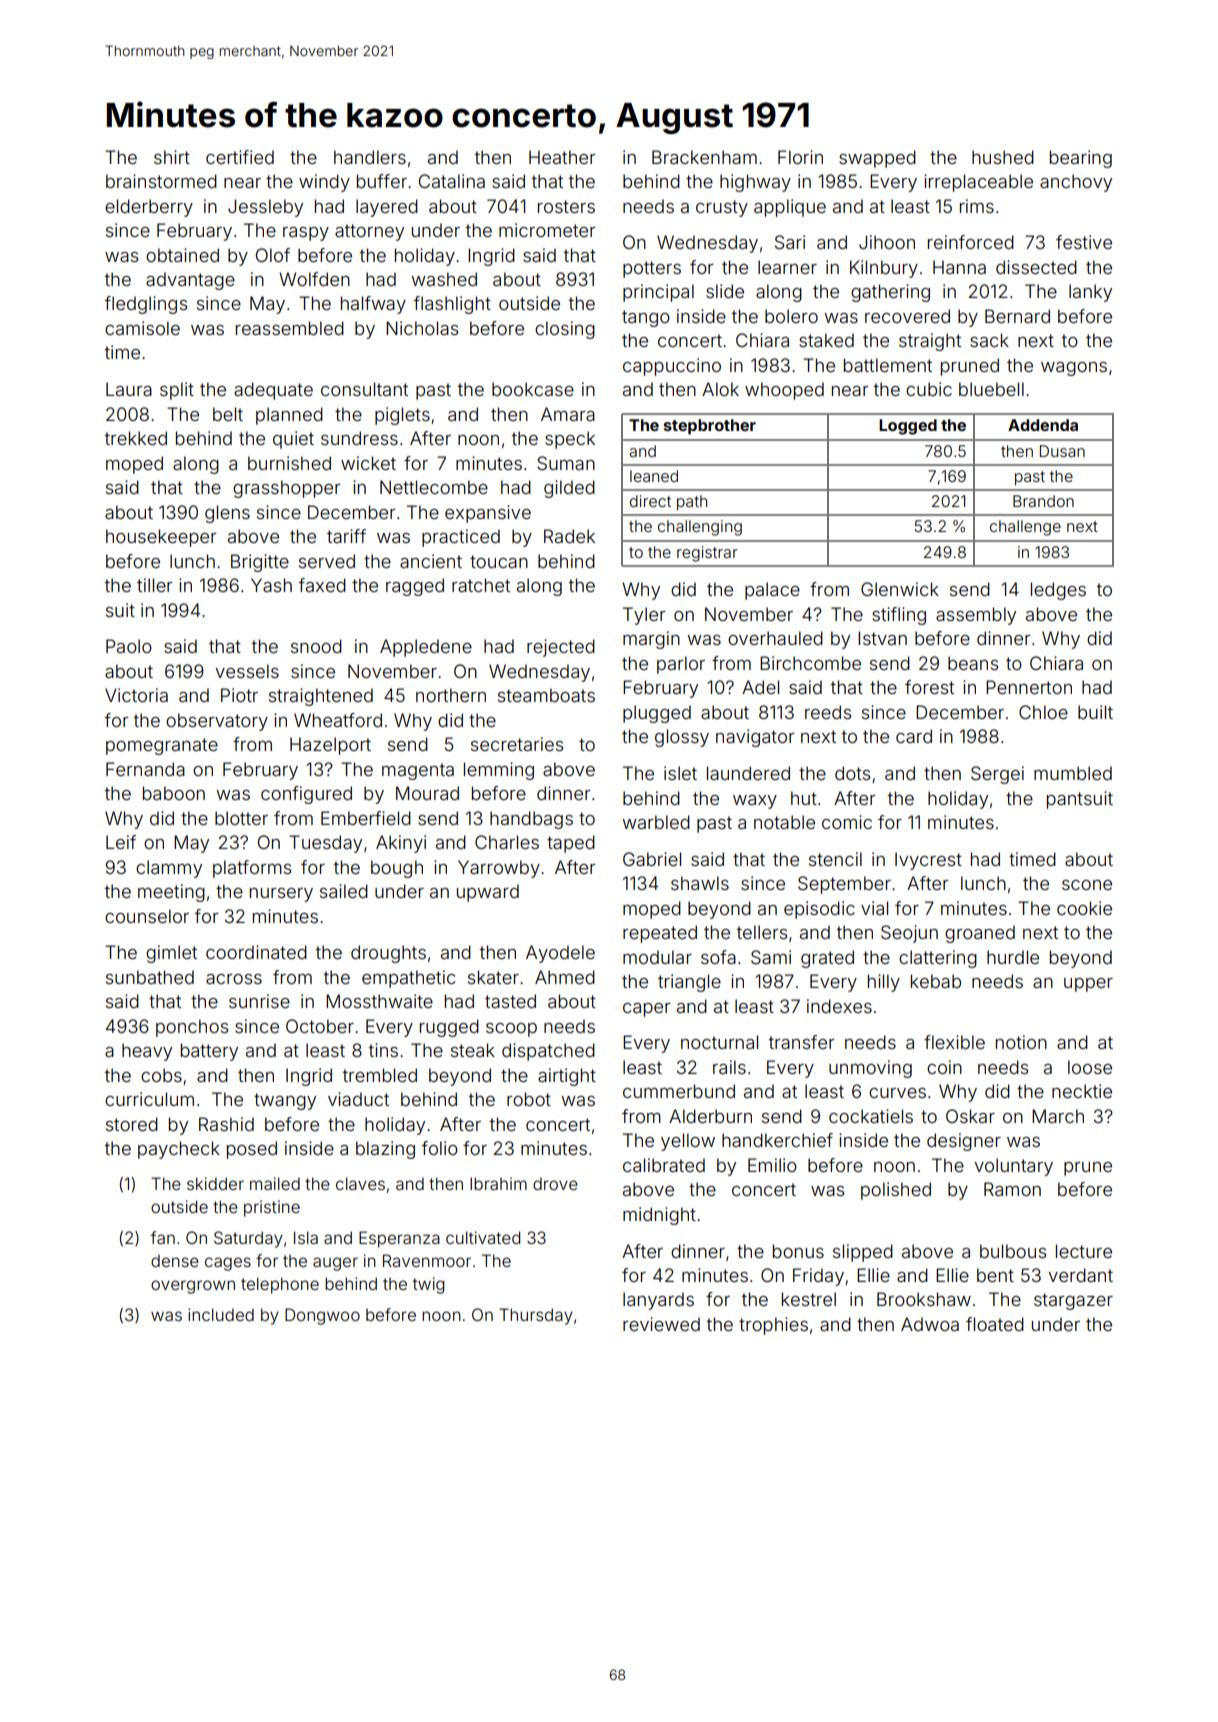  I want to click on wicket, so click(368, 463).
